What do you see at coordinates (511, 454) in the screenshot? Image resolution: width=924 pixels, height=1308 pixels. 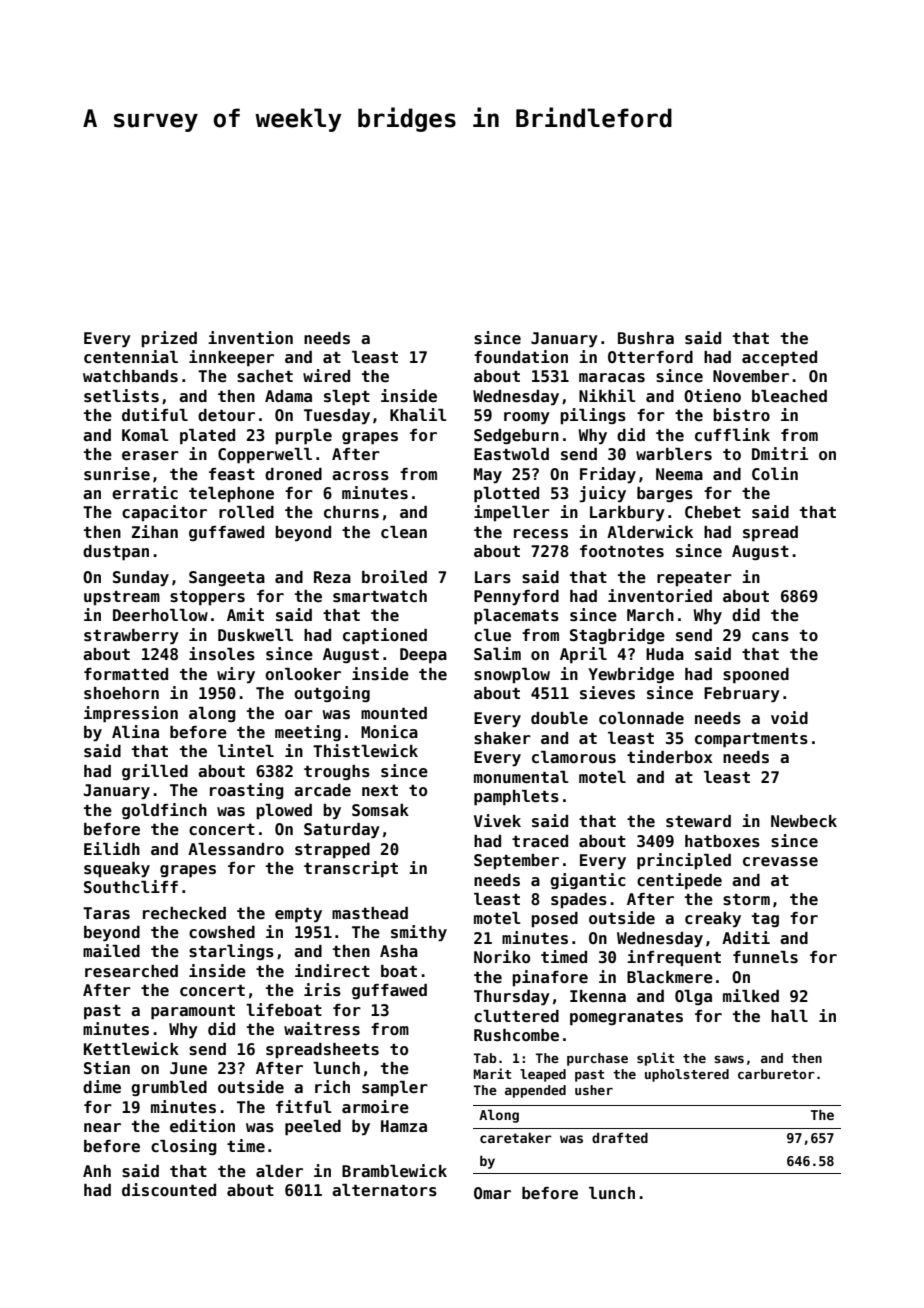 I see `Eastwold` at bounding box center [511, 454].
